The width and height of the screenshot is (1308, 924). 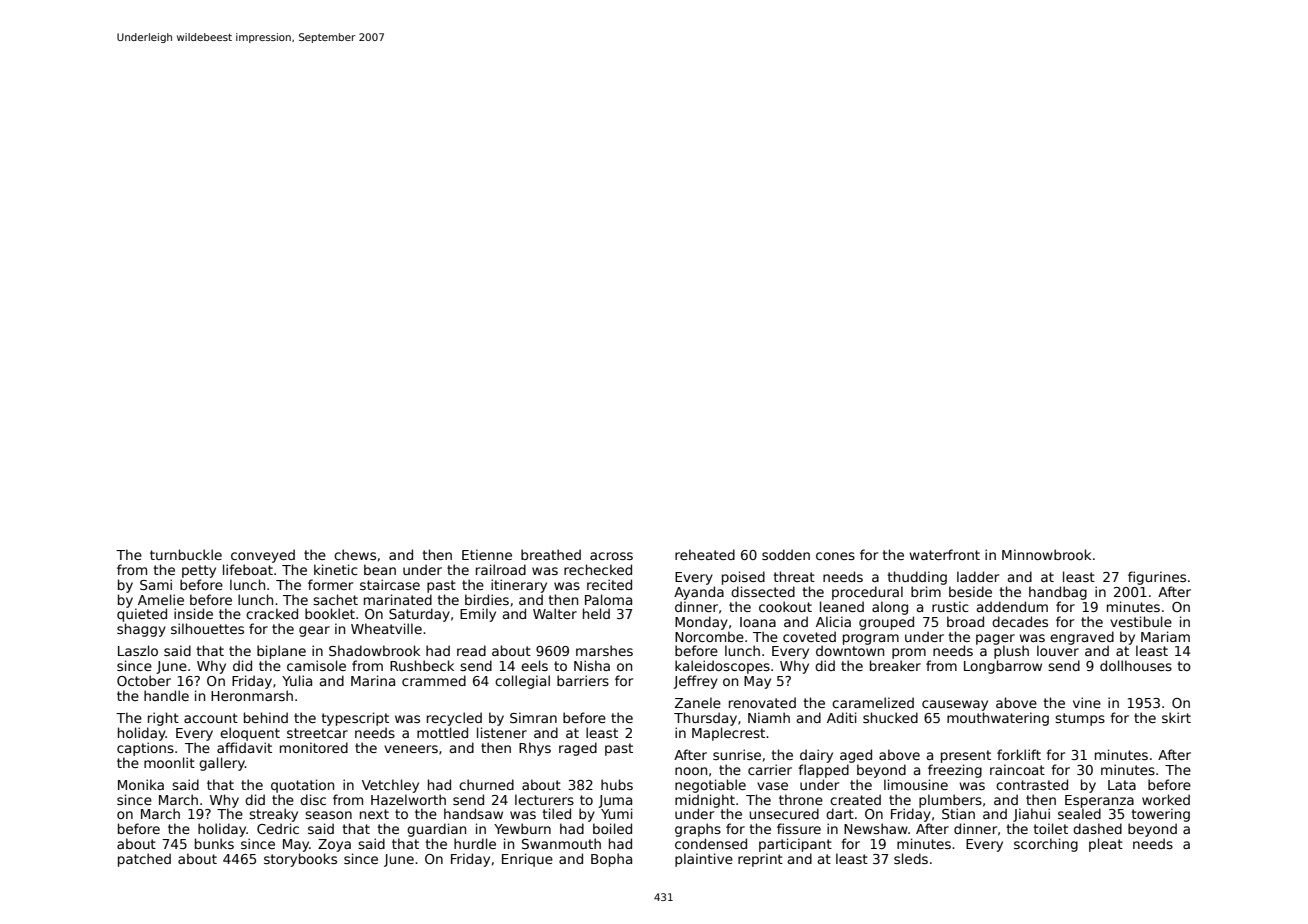 What do you see at coordinates (911, 858) in the screenshot?
I see `sleds` at bounding box center [911, 858].
